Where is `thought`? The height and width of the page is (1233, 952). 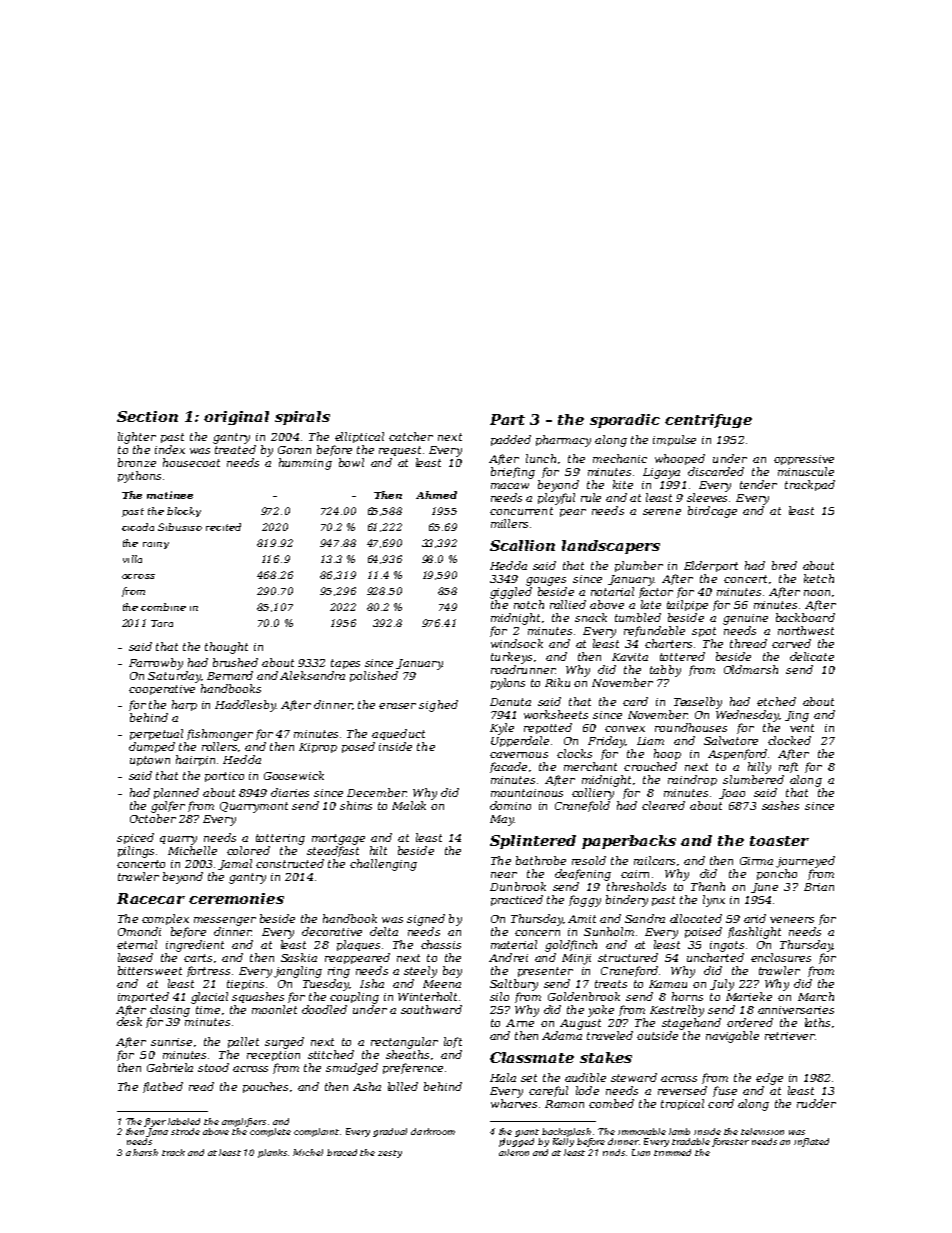
thought is located at coordinates (226, 648).
